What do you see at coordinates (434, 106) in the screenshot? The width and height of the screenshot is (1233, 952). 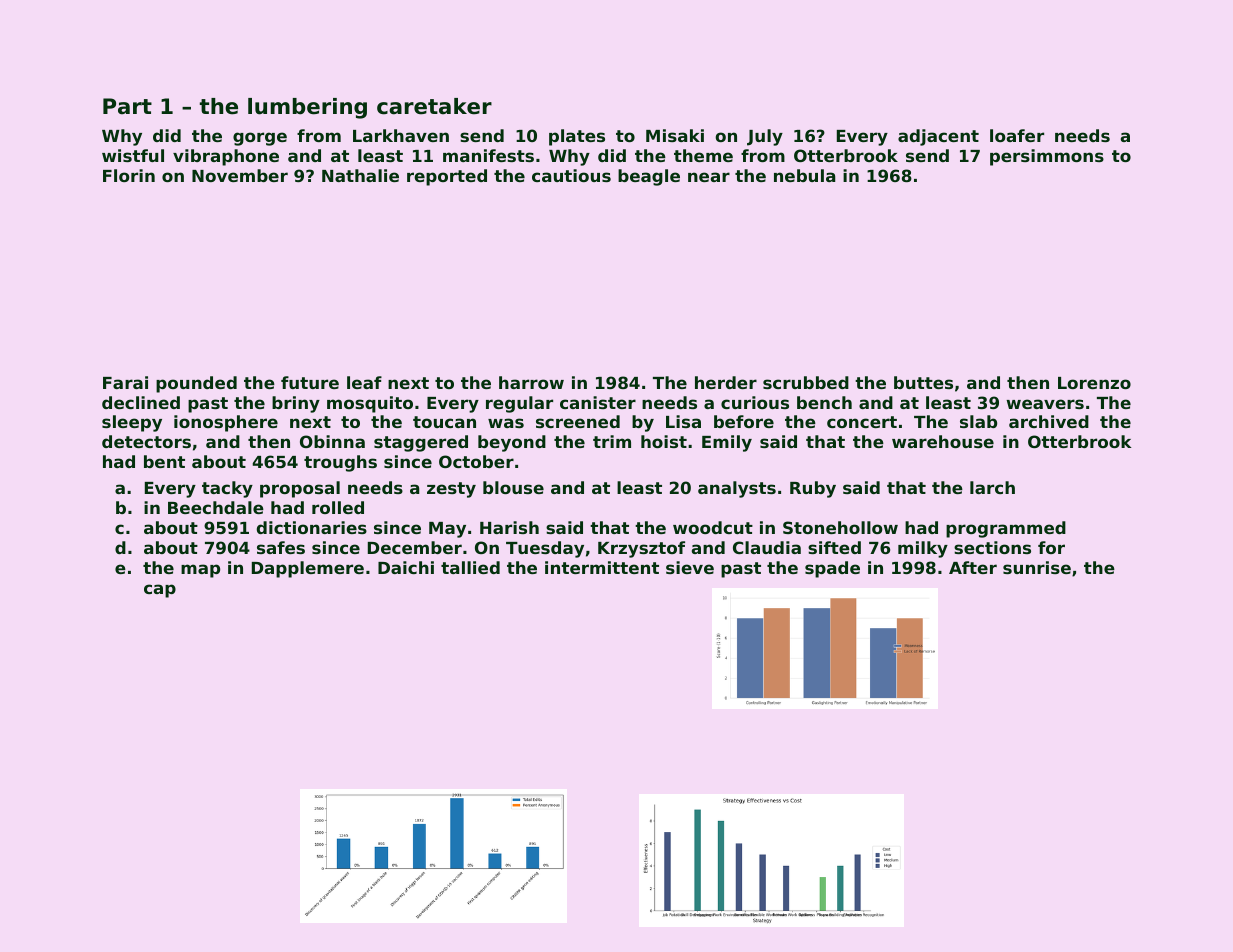 I see `caretaker` at bounding box center [434, 106].
